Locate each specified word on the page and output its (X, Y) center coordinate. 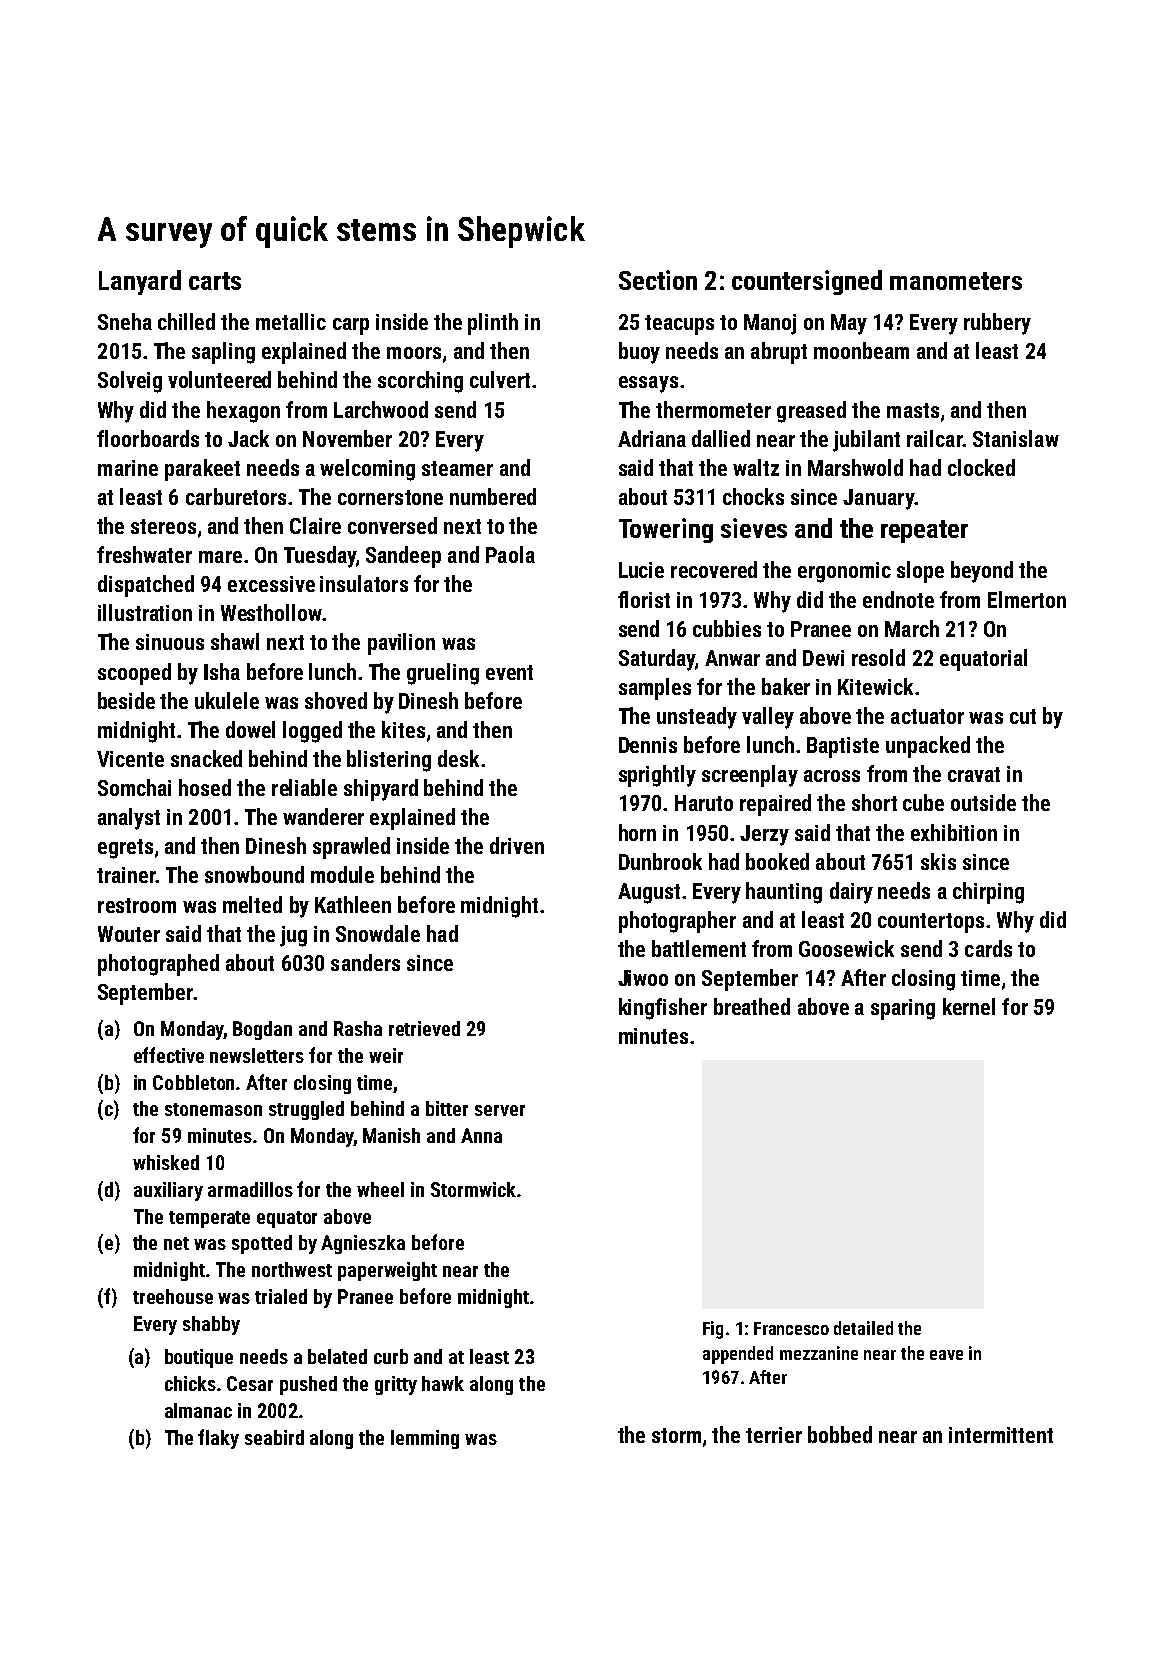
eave (946, 1355)
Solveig (130, 382)
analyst (129, 819)
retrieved (424, 1028)
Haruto (704, 803)
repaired (775, 805)
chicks (190, 1383)
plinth (493, 324)
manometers (956, 281)
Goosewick (846, 948)
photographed (158, 965)
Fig (713, 1330)
